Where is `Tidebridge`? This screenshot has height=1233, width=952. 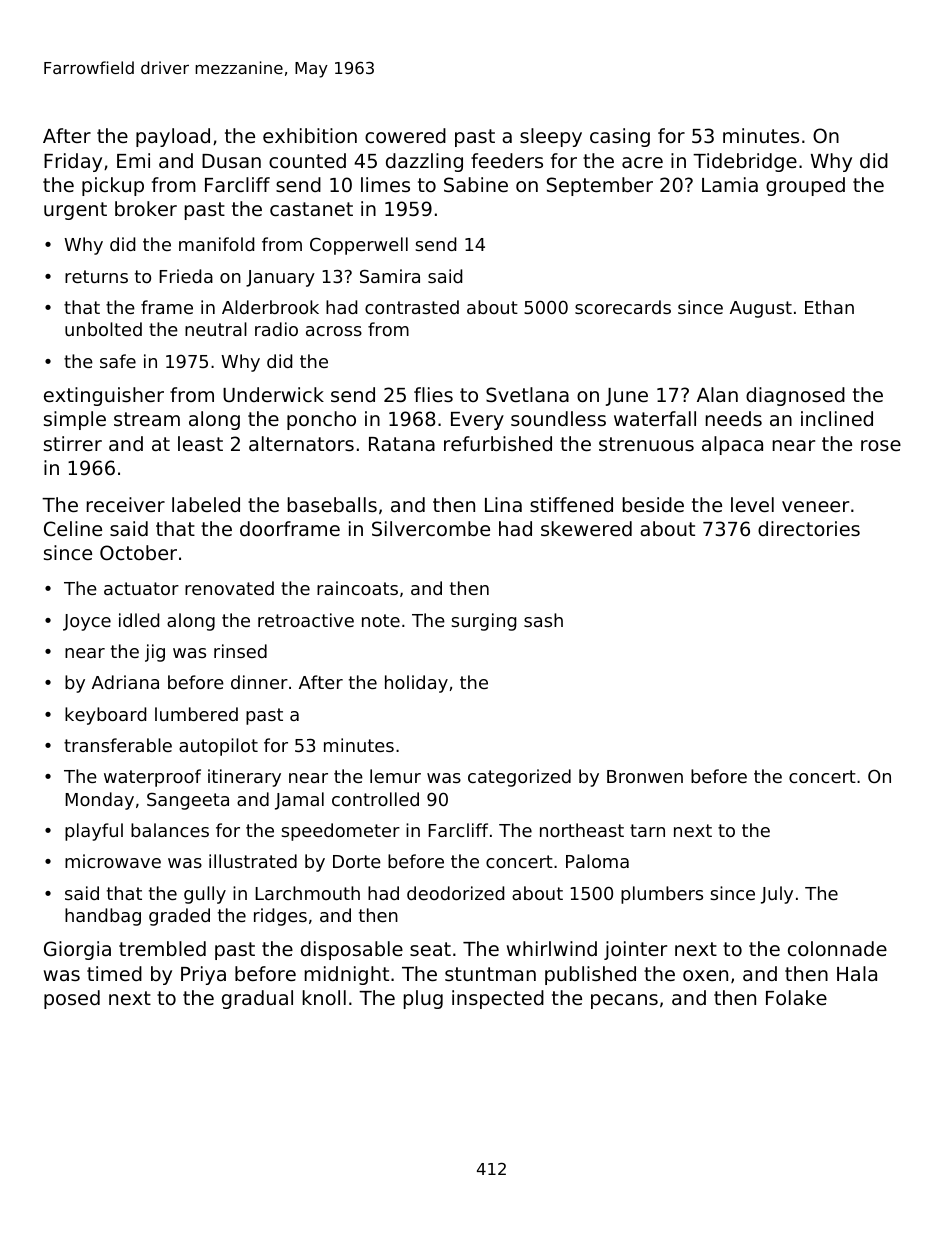
Tidebridge is located at coordinates (745, 162).
